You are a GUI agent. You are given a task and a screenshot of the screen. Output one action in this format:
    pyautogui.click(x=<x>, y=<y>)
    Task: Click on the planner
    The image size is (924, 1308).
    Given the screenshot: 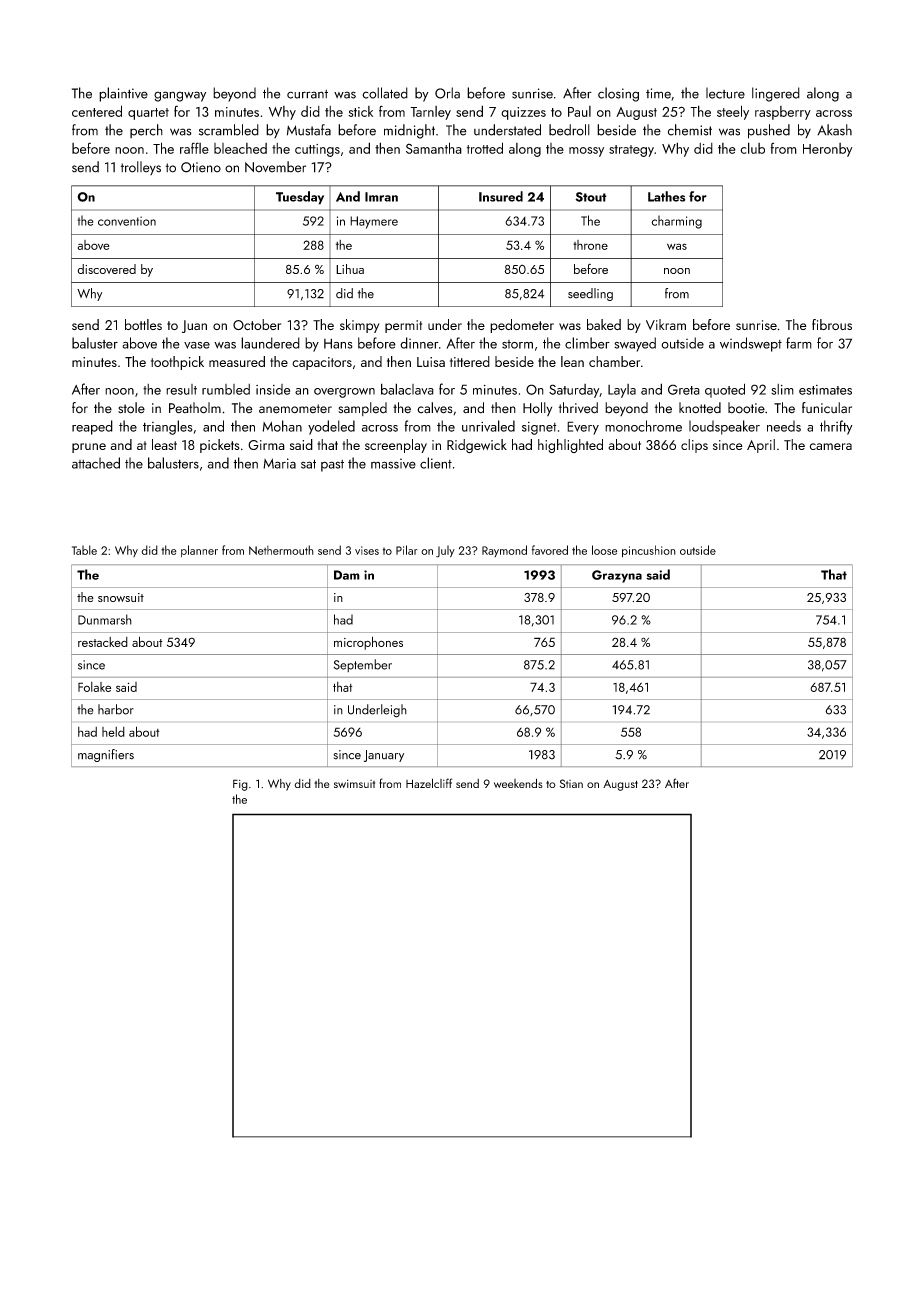 What is the action you would take?
    pyautogui.click(x=199, y=551)
